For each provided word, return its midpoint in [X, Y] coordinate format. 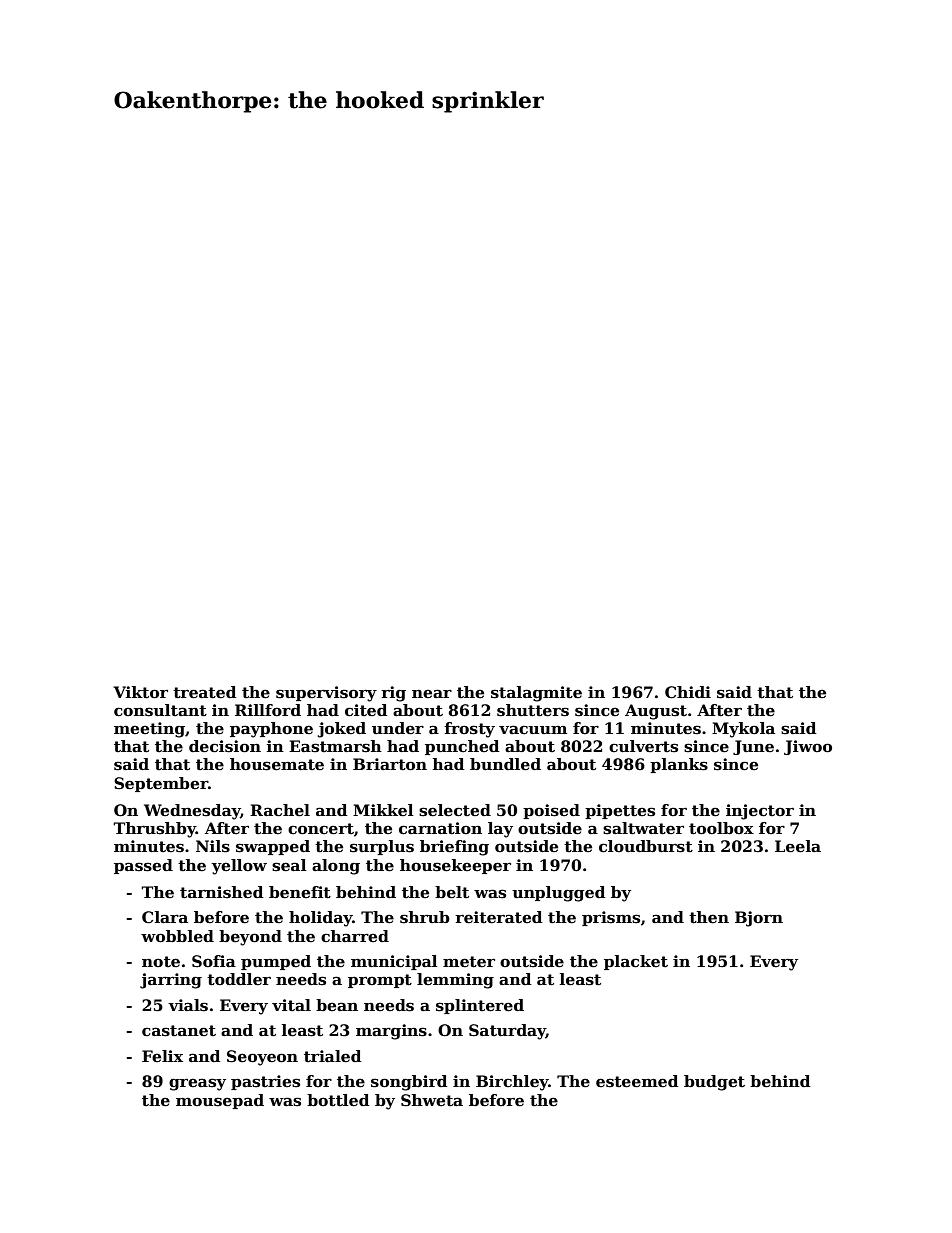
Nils [213, 846]
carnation [440, 828]
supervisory [326, 694]
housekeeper [455, 866]
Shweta [432, 1100]
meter [469, 962]
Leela [798, 846]
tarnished [222, 892]
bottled [338, 1100]
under [398, 728]
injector [760, 812]
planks [679, 765]
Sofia [214, 961]
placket [636, 962]
